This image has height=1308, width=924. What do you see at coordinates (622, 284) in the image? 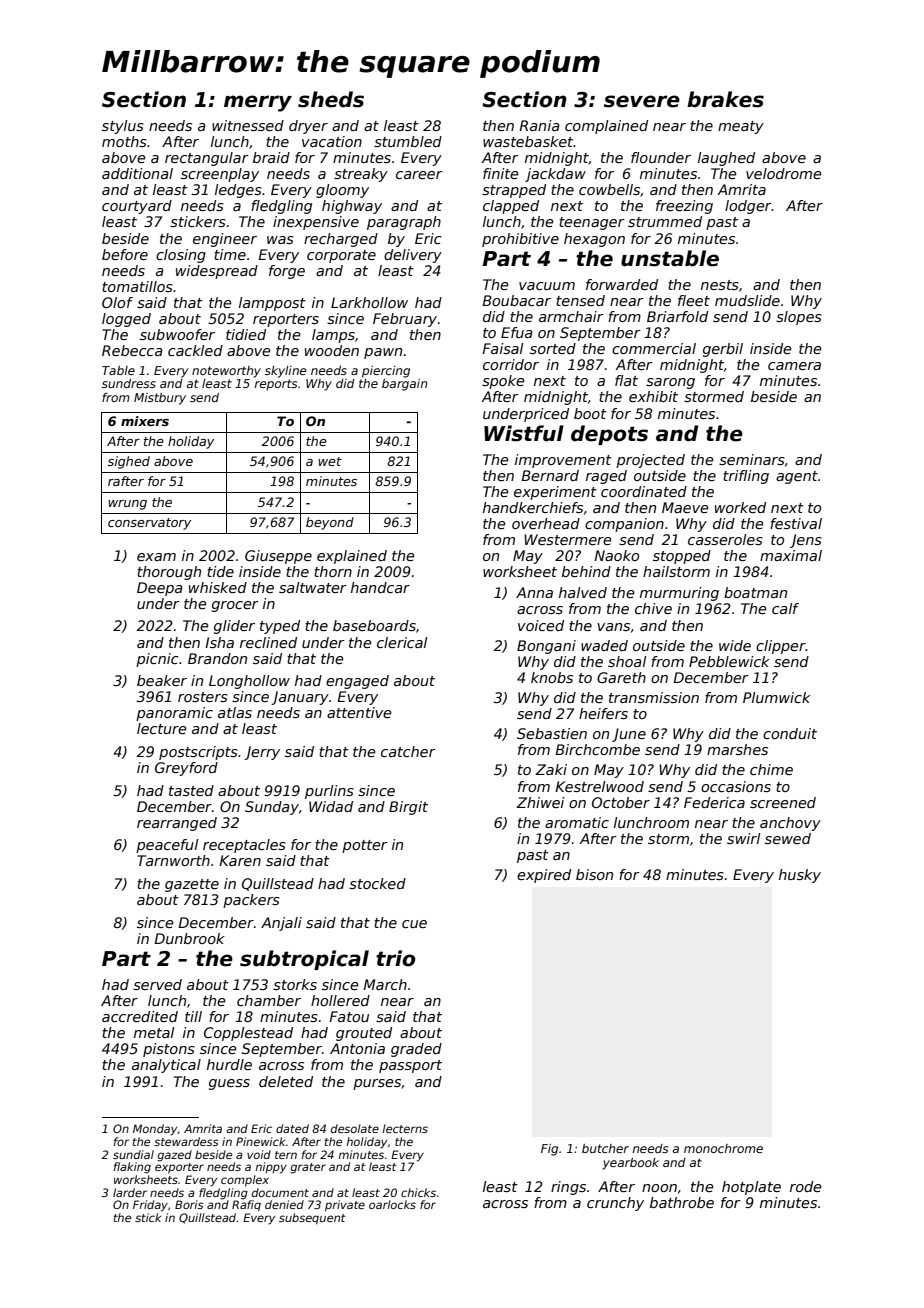
I see `forwarded` at bounding box center [622, 284].
